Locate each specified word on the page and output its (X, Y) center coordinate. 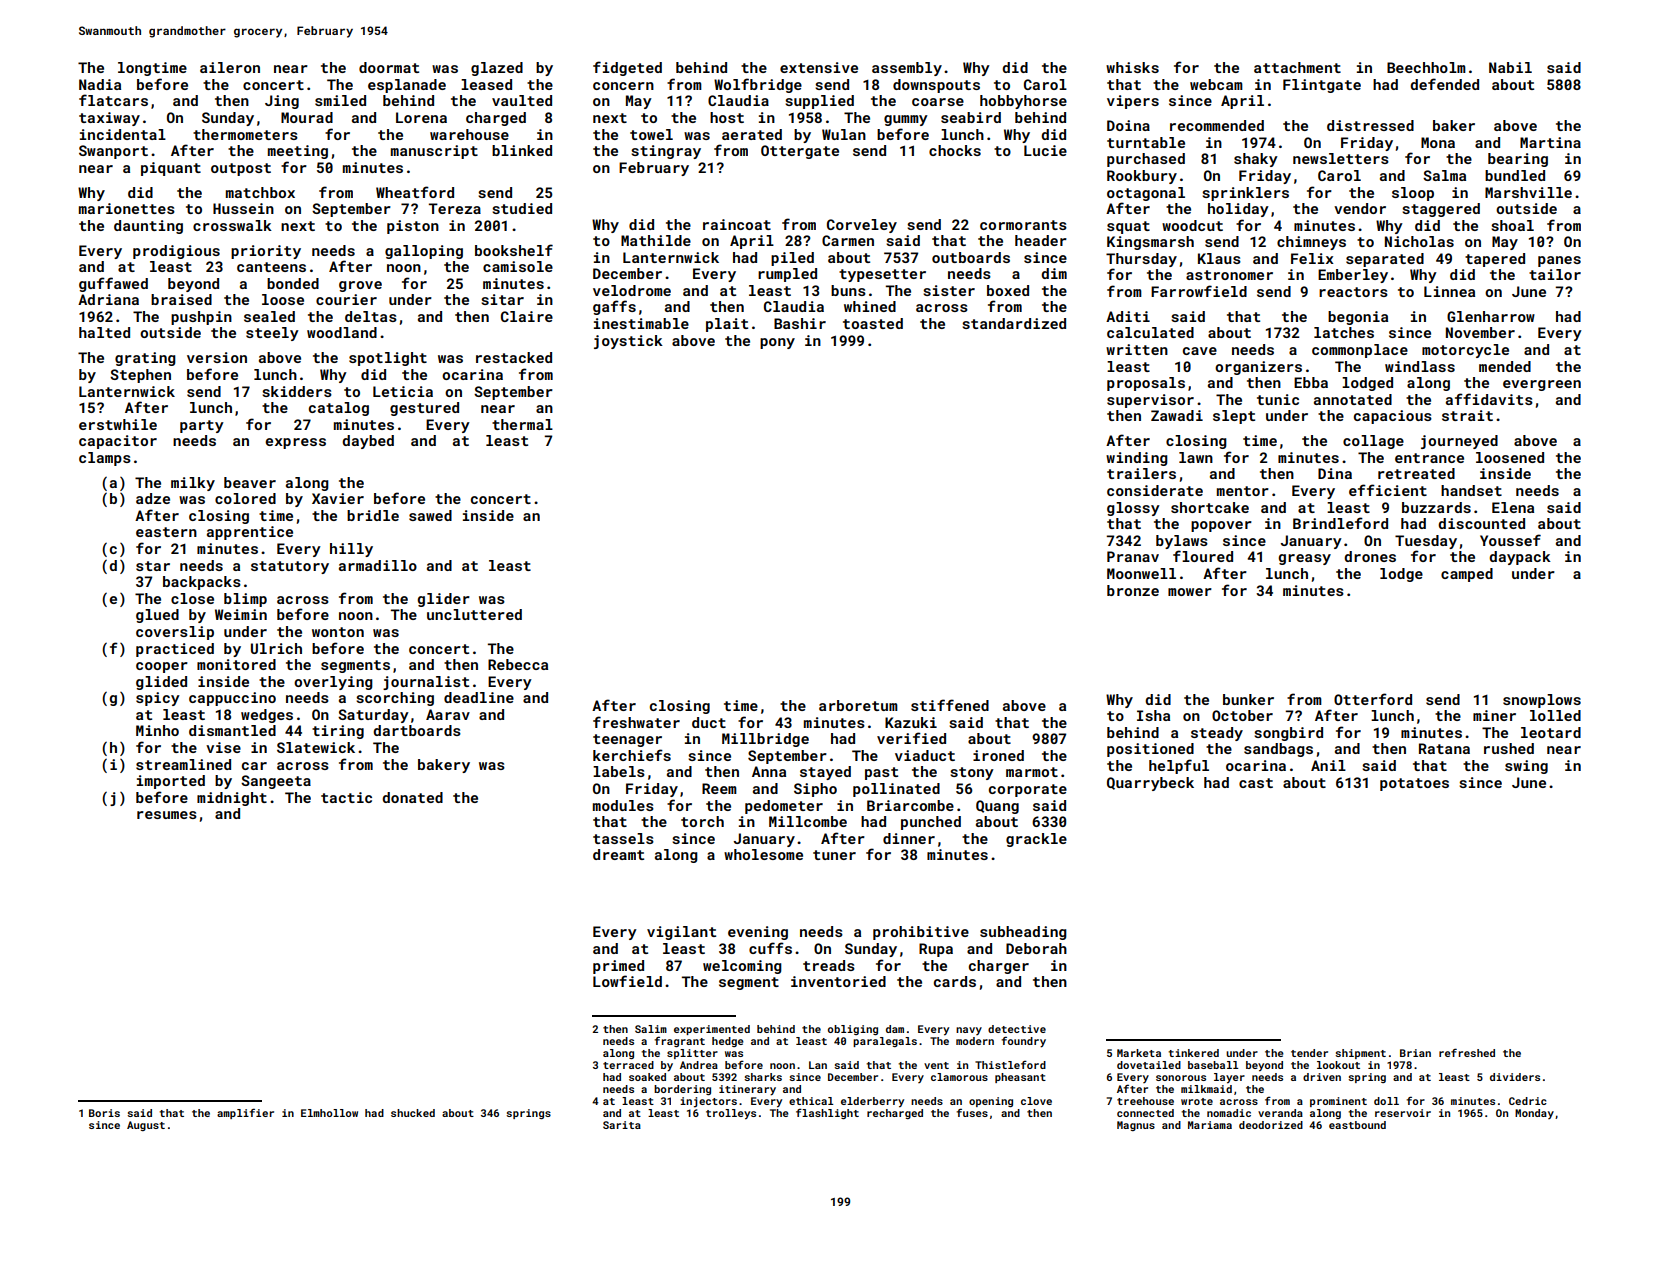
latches (1344, 332)
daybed (368, 442)
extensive (819, 67)
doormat (389, 67)
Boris (104, 1113)
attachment (1297, 67)
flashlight (827, 1113)
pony (777, 343)
